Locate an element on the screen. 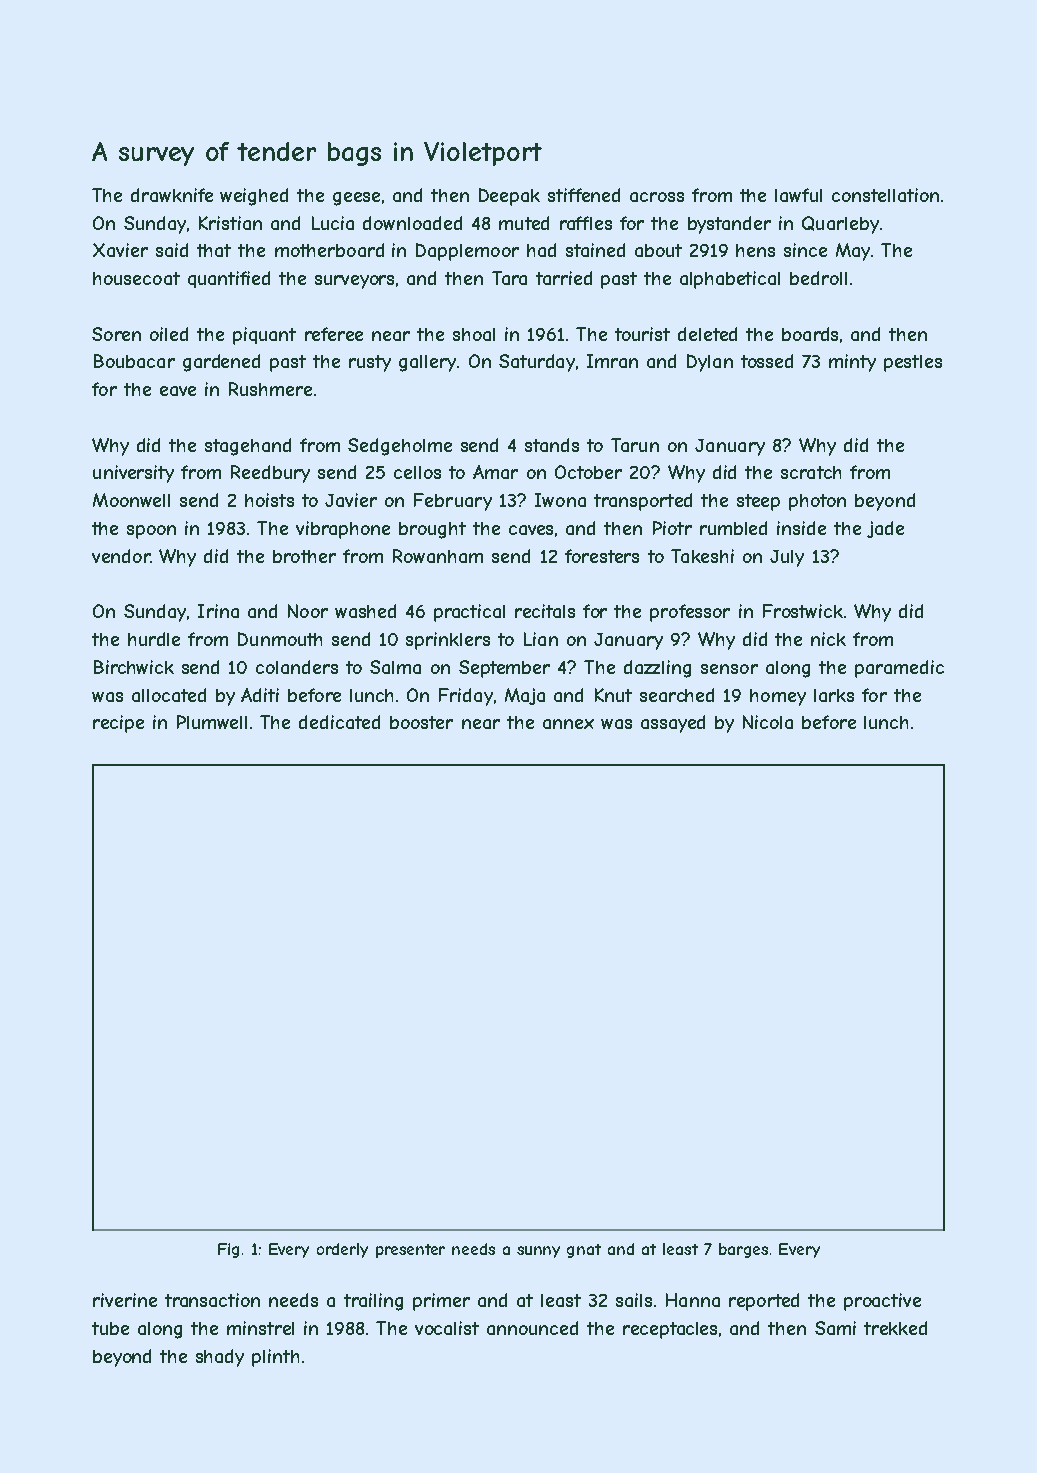 Image resolution: width=1037 pixels, height=1473 pixels. Deepak is located at coordinates (509, 197).
